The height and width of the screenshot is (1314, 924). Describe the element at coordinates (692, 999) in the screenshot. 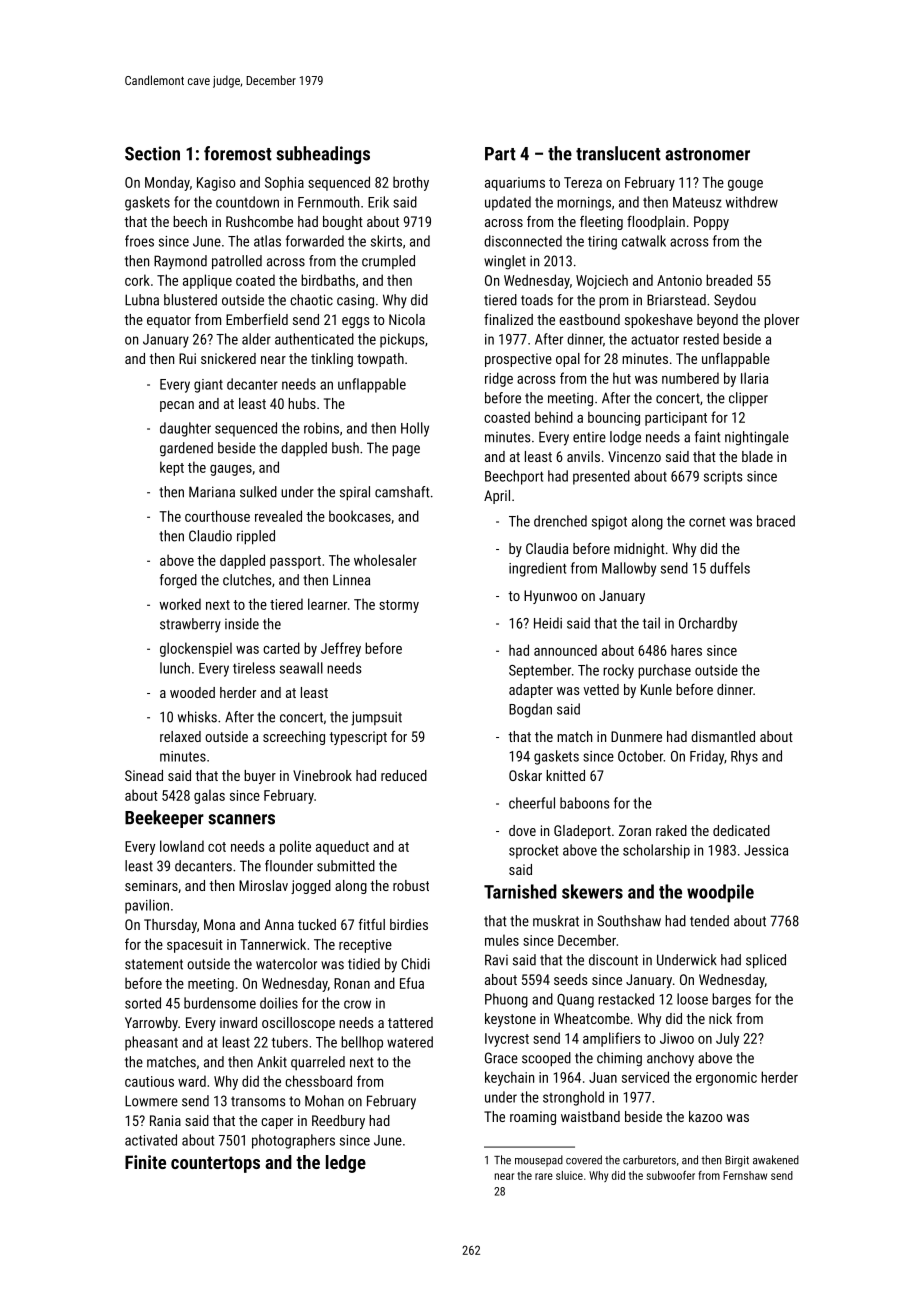

I see `loose` at that location.
